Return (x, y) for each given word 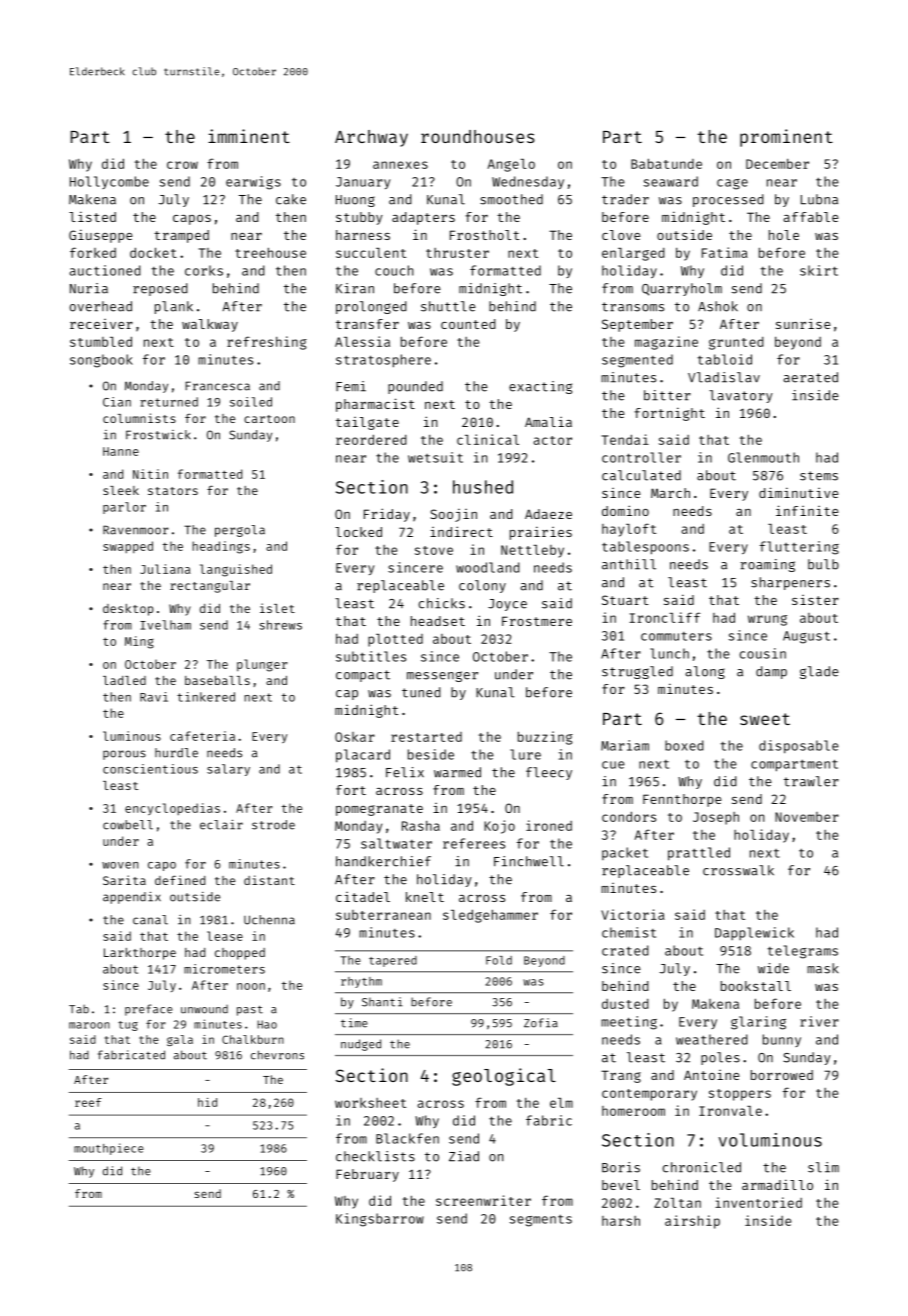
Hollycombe (109, 182)
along (705, 672)
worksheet (370, 1103)
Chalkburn (253, 1039)
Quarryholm (682, 289)
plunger (262, 665)
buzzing (545, 738)
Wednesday (528, 182)
